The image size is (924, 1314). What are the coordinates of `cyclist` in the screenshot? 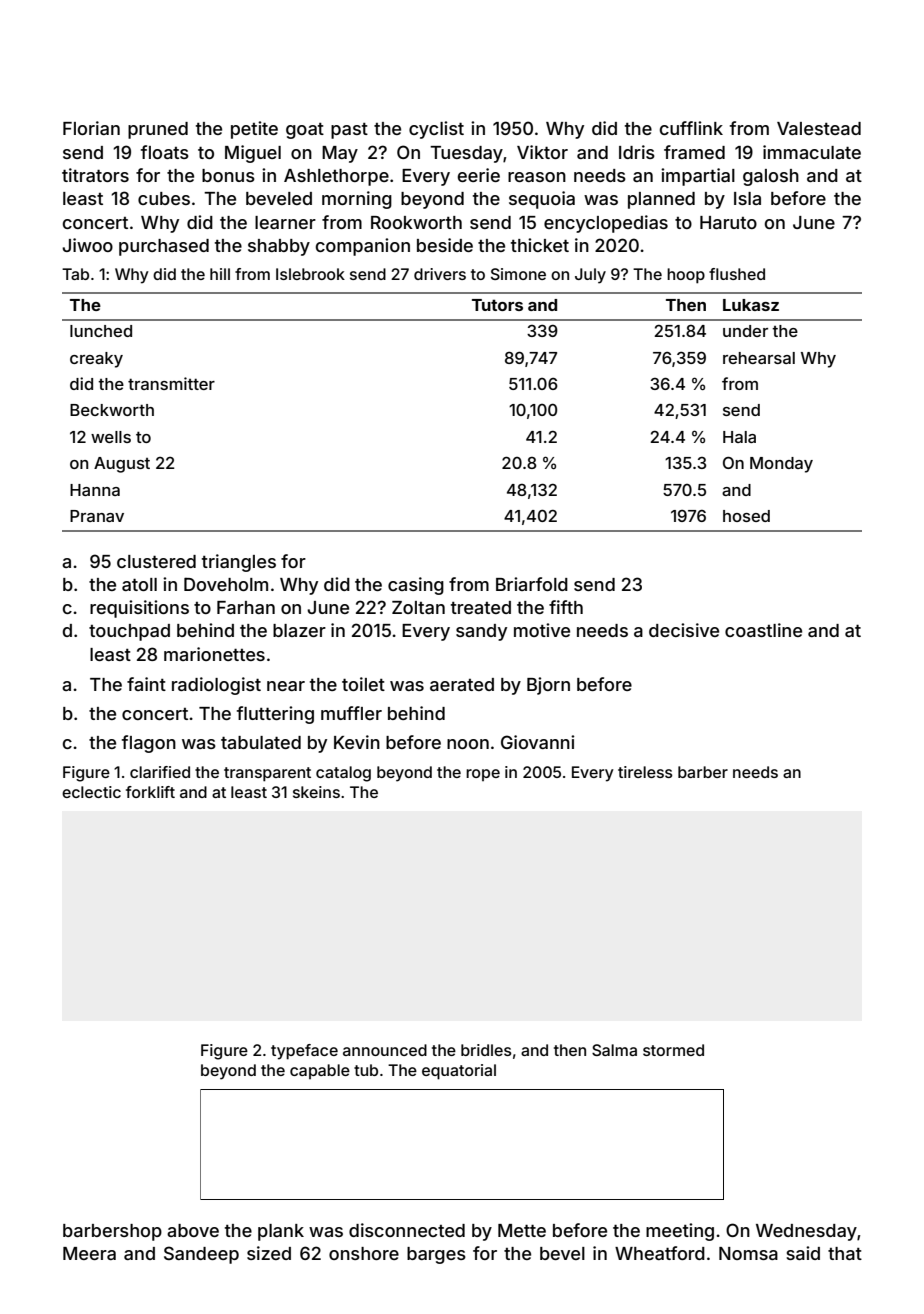 It's located at (436, 130).
